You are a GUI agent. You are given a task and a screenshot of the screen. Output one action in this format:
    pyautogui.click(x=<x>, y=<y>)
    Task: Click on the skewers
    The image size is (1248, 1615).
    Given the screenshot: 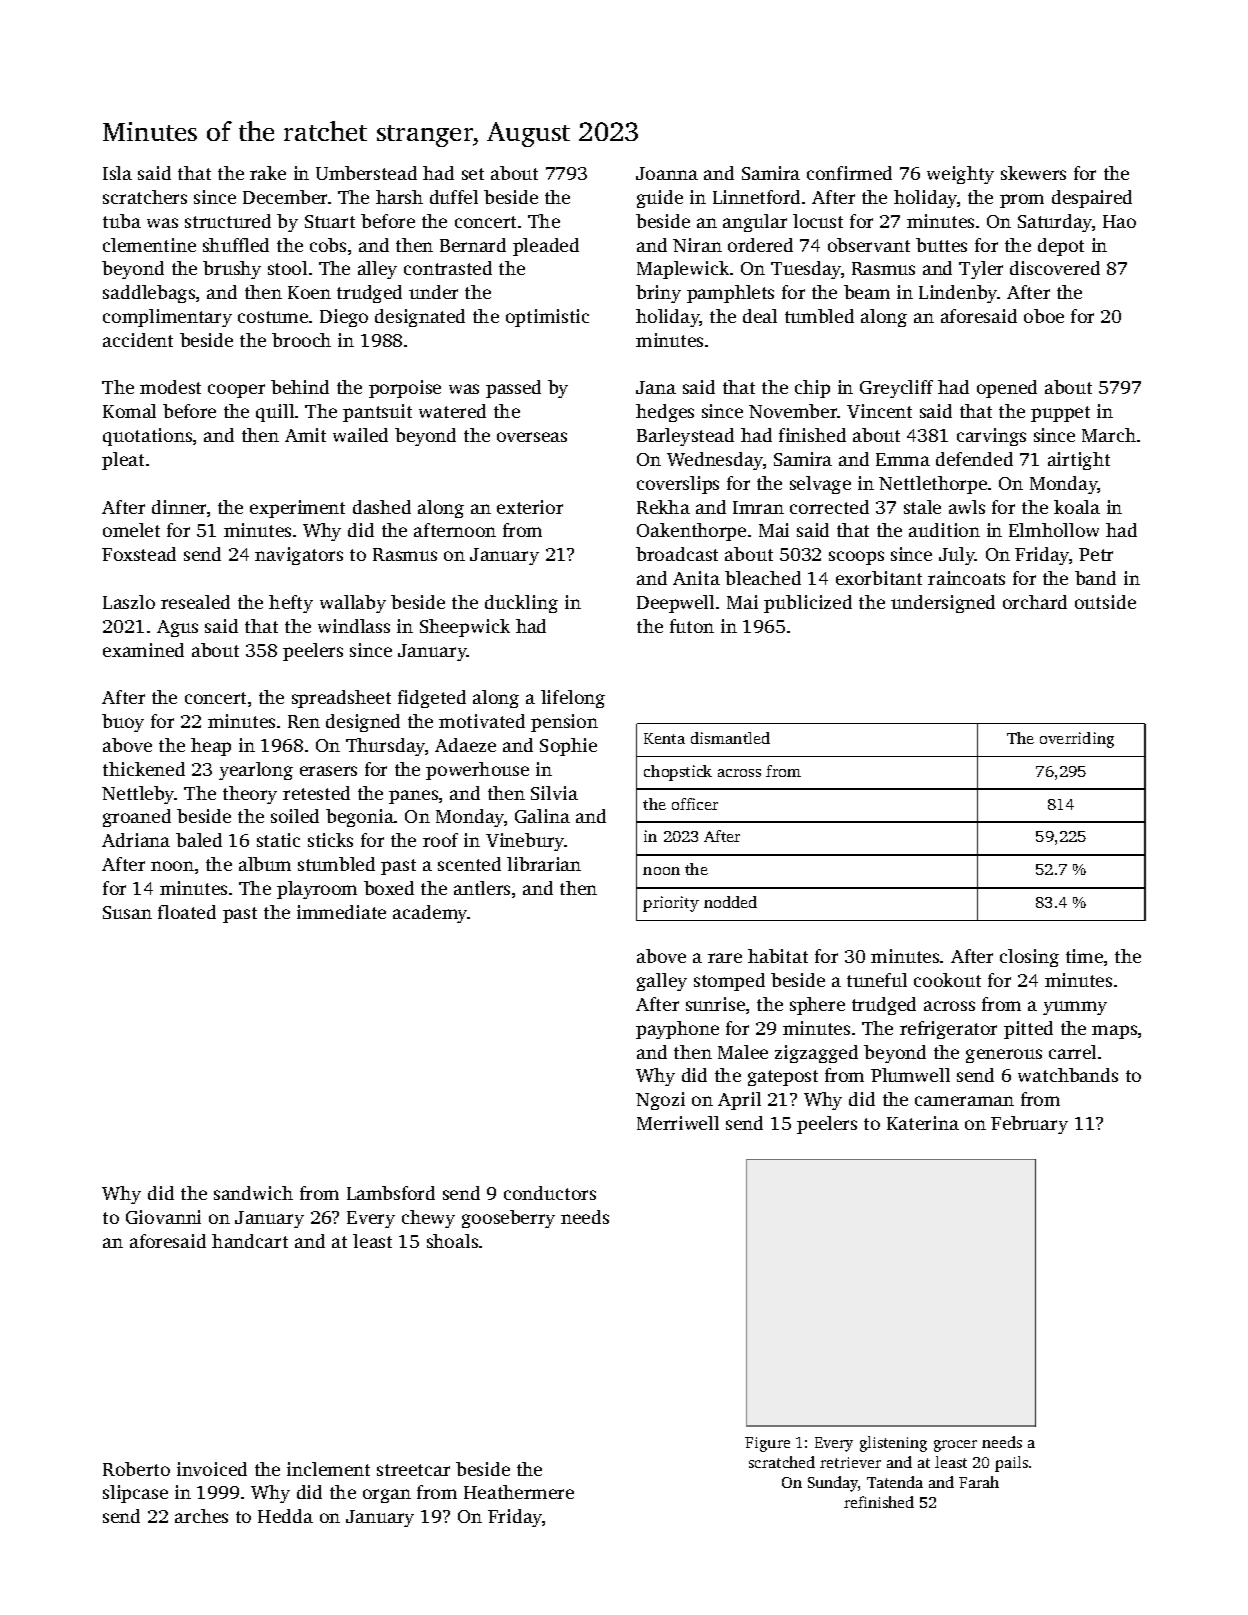 What is the action you would take?
    pyautogui.click(x=1033, y=173)
